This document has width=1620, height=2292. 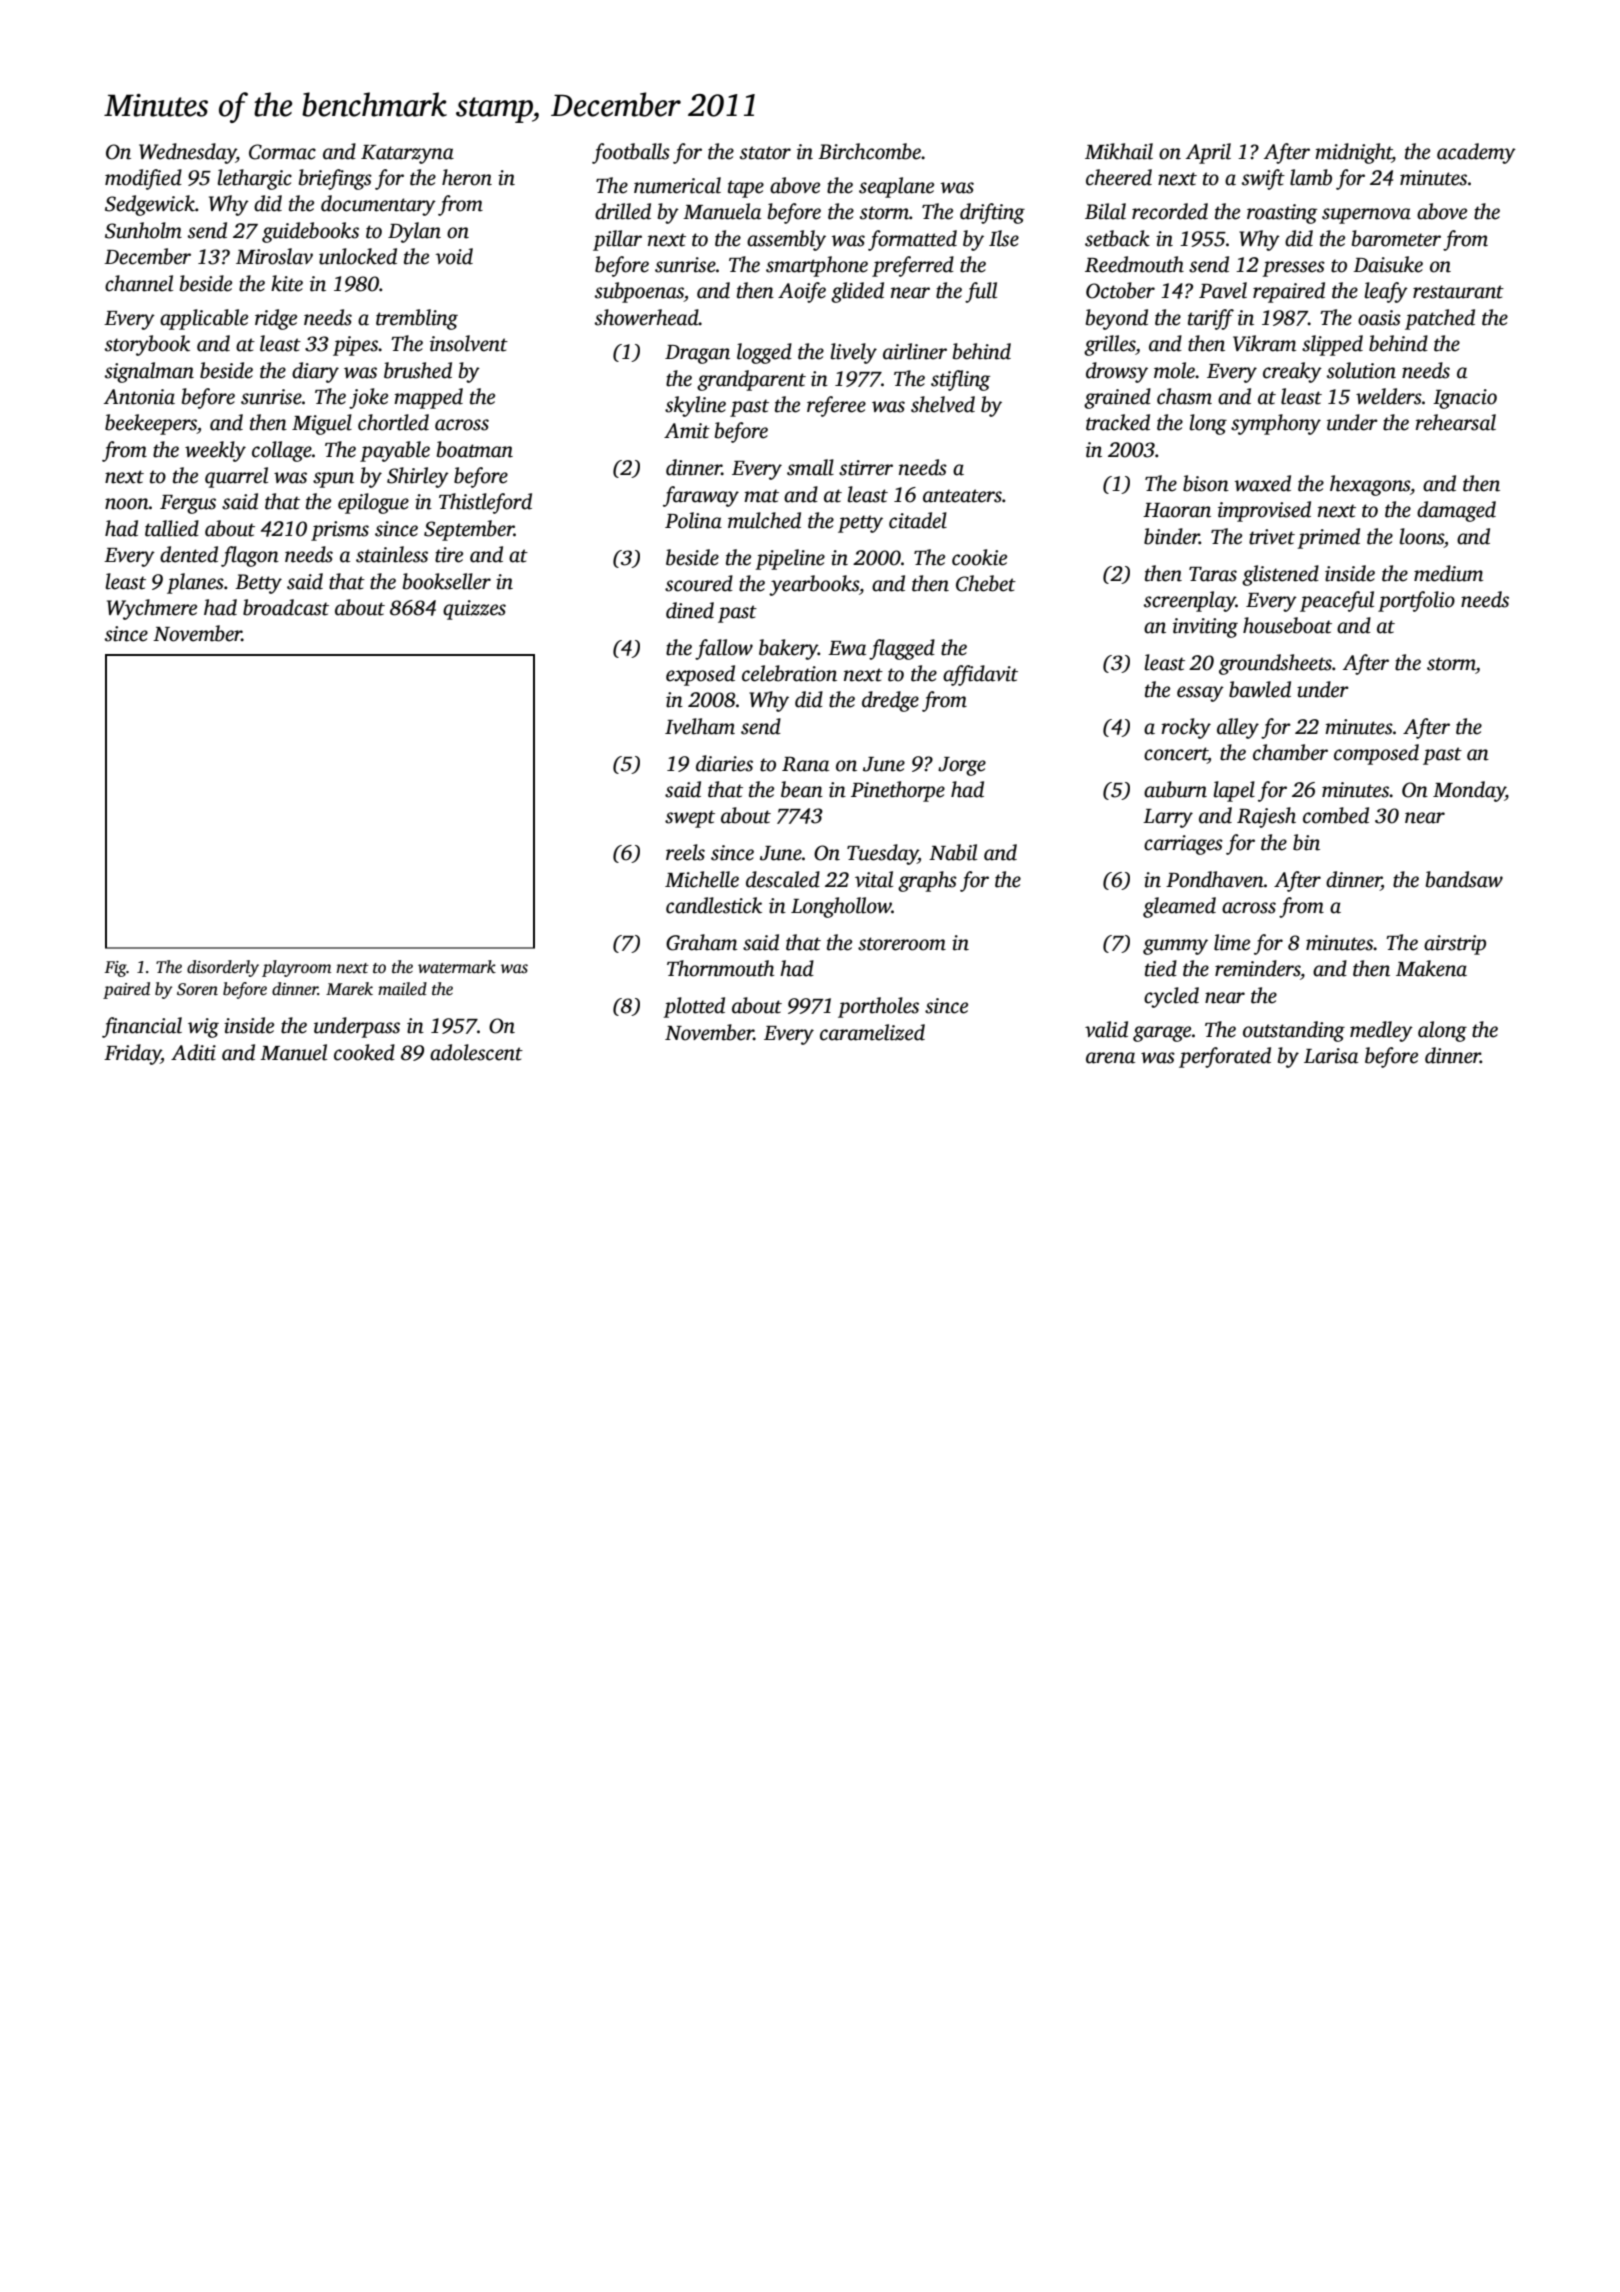 What do you see at coordinates (475, 449) in the document?
I see `boatman` at bounding box center [475, 449].
